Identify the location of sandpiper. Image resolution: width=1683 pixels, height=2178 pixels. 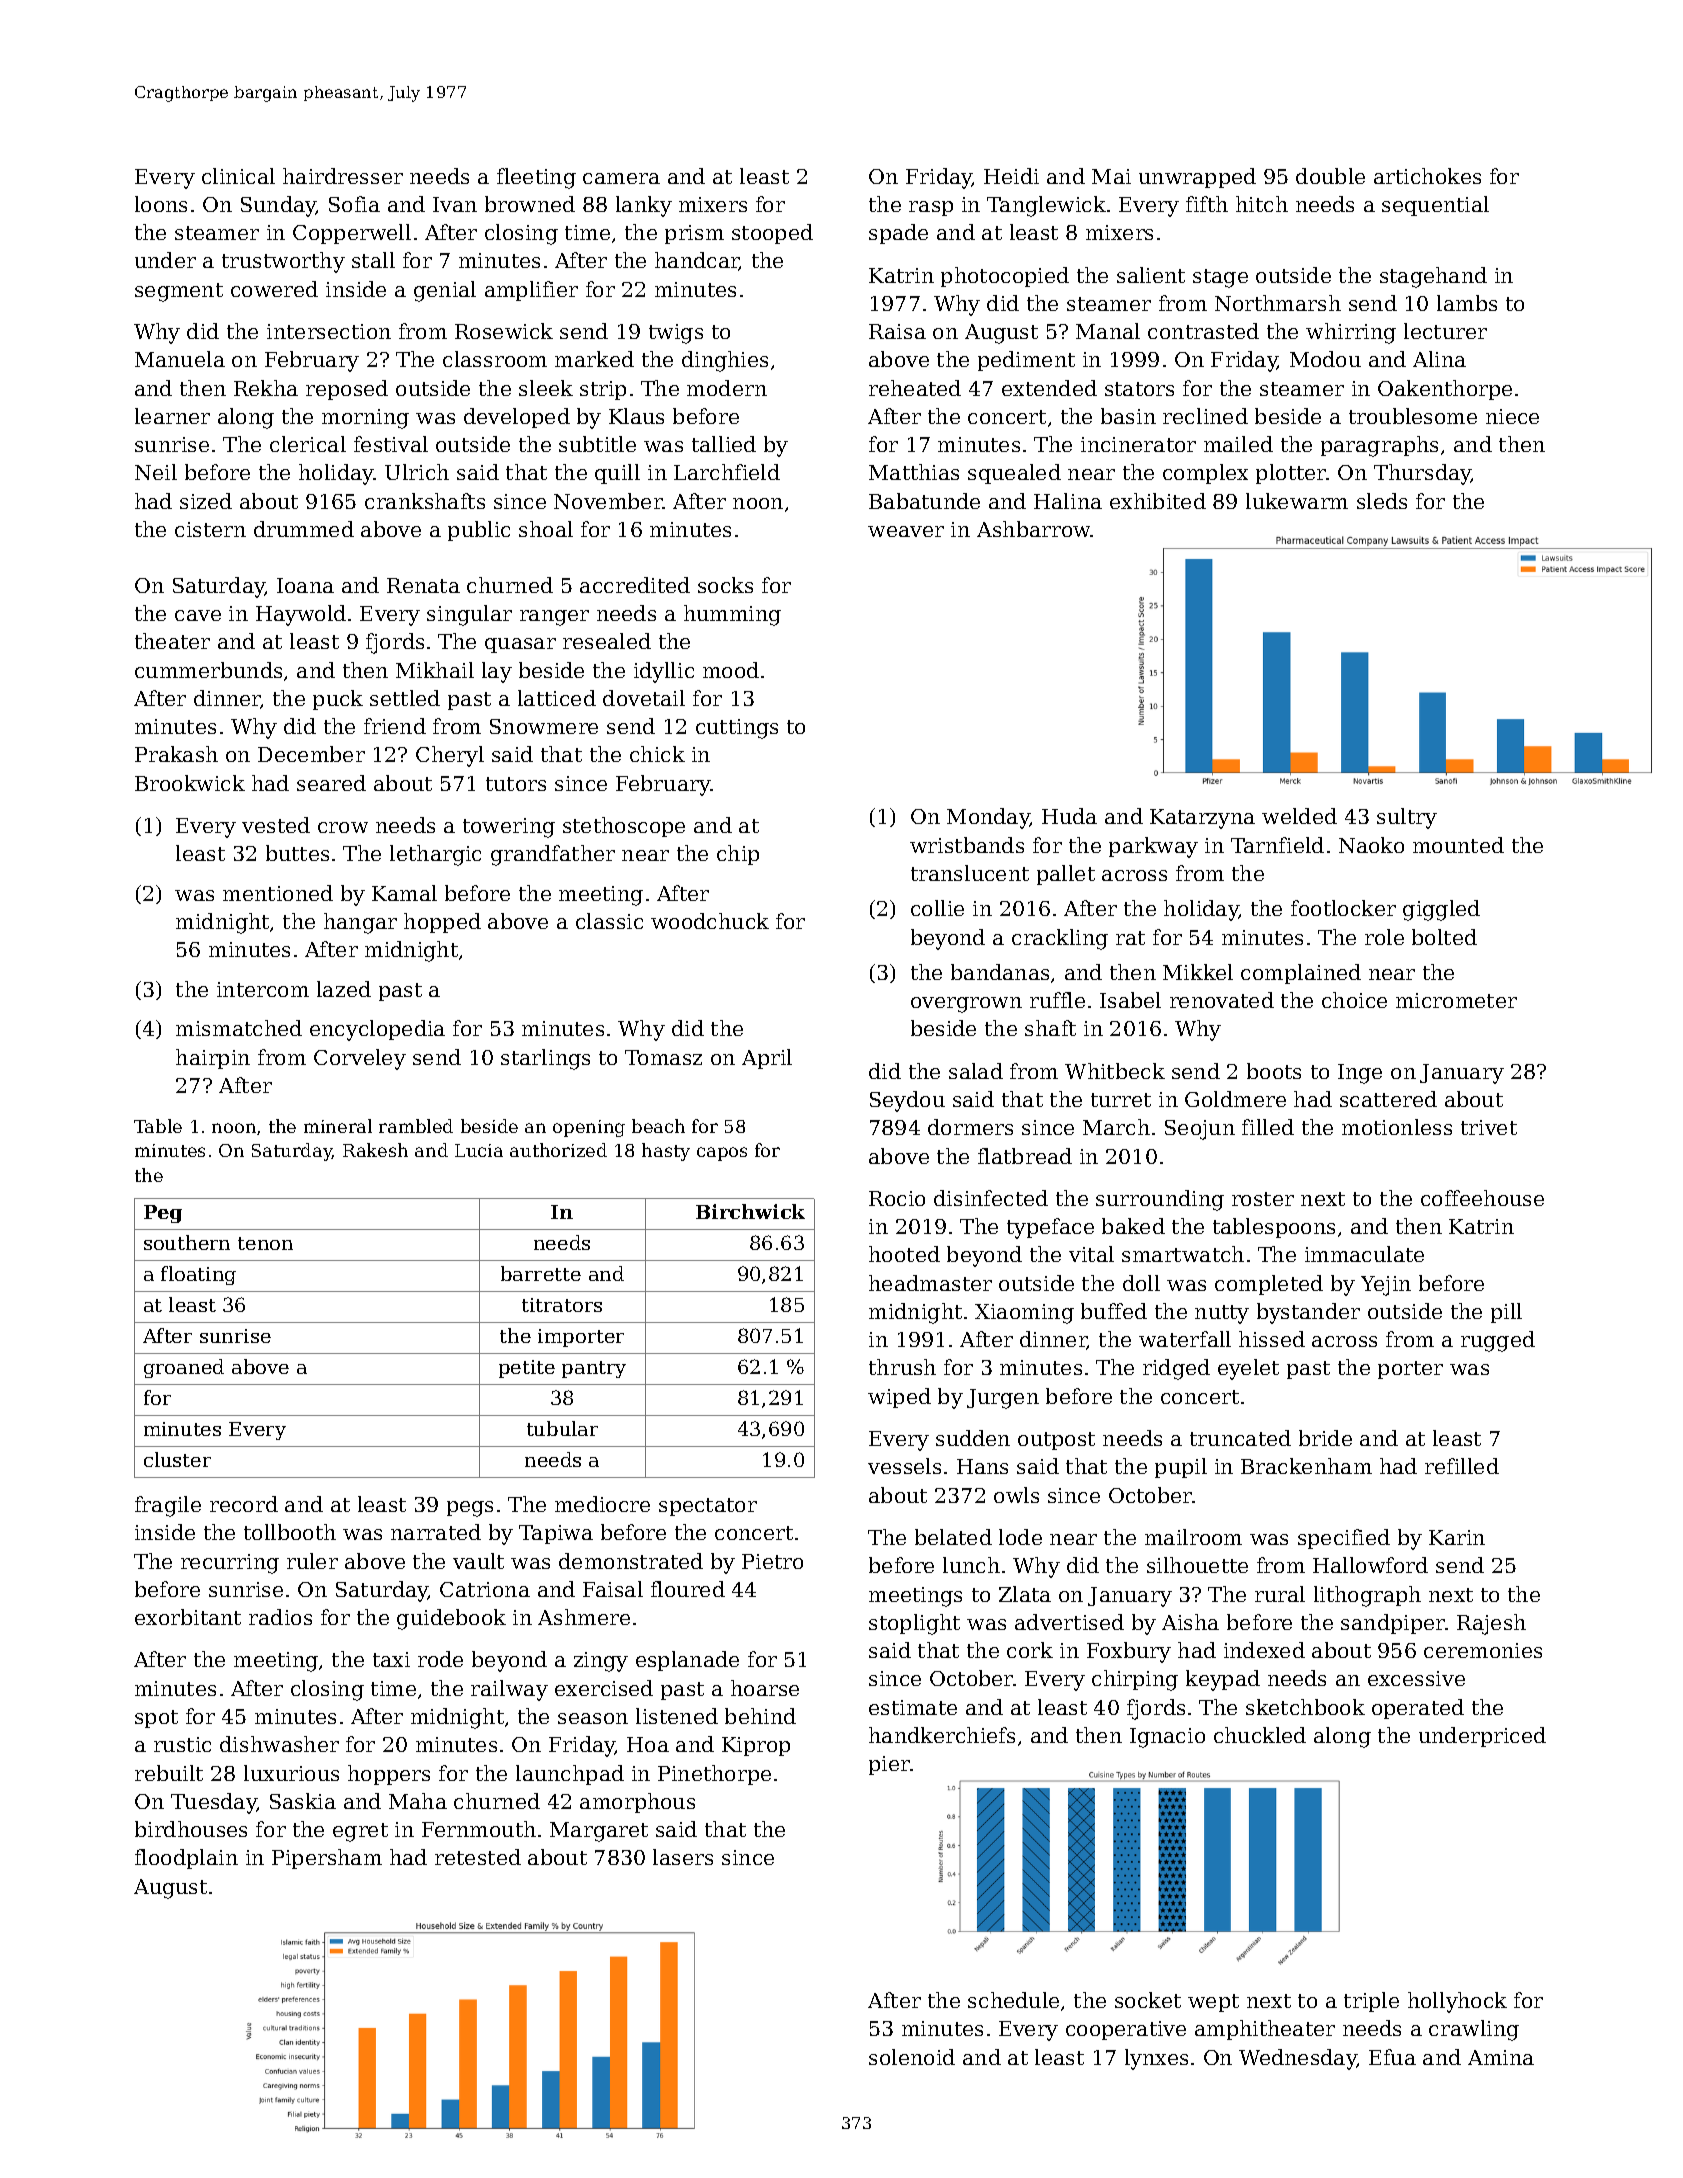
(1393, 1624).
